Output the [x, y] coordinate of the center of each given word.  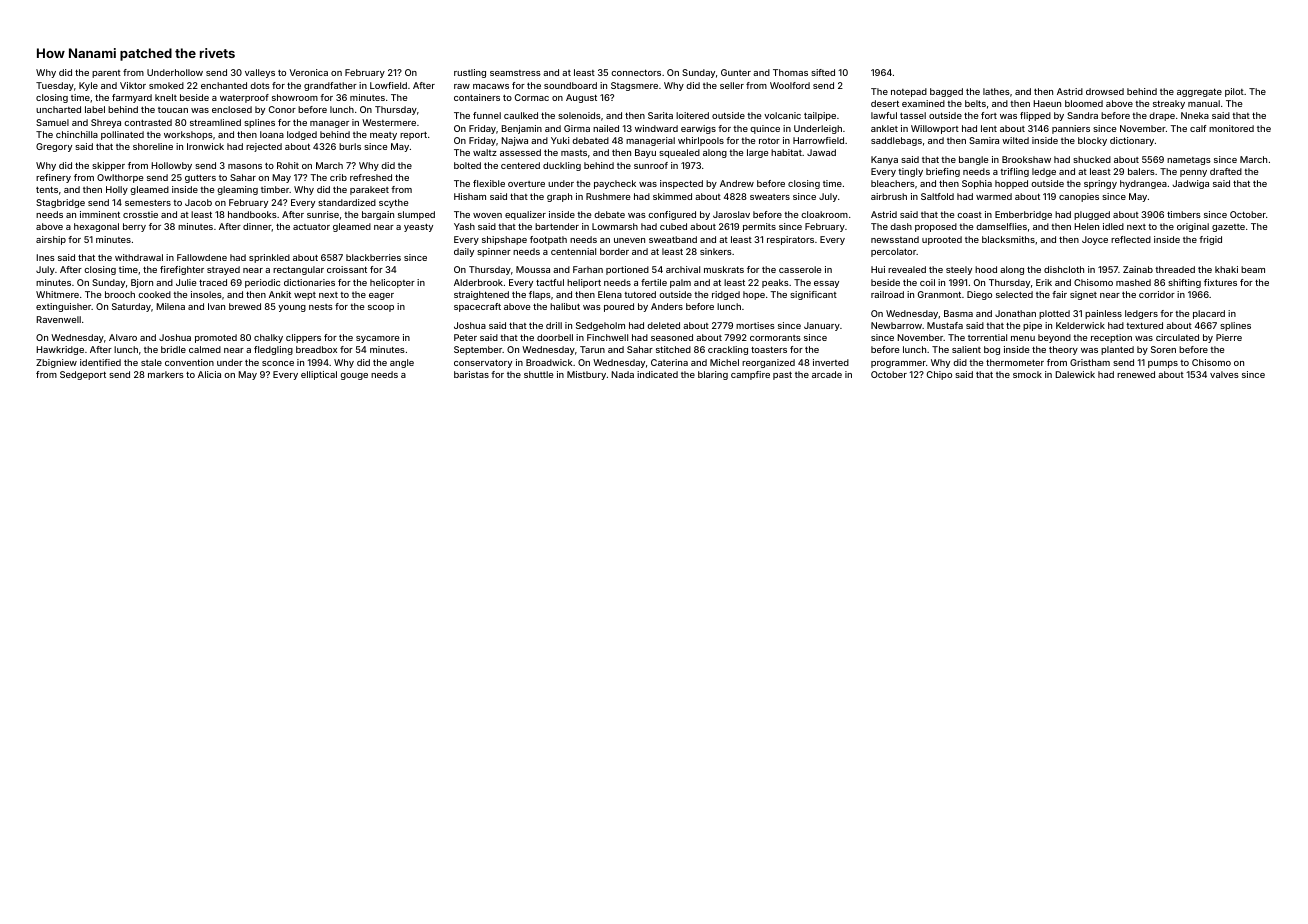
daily [464, 252]
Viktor [133, 85]
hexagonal [96, 227]
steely [959, 270]
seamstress [515, 73]
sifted [823, 72]
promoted [216, 338]
